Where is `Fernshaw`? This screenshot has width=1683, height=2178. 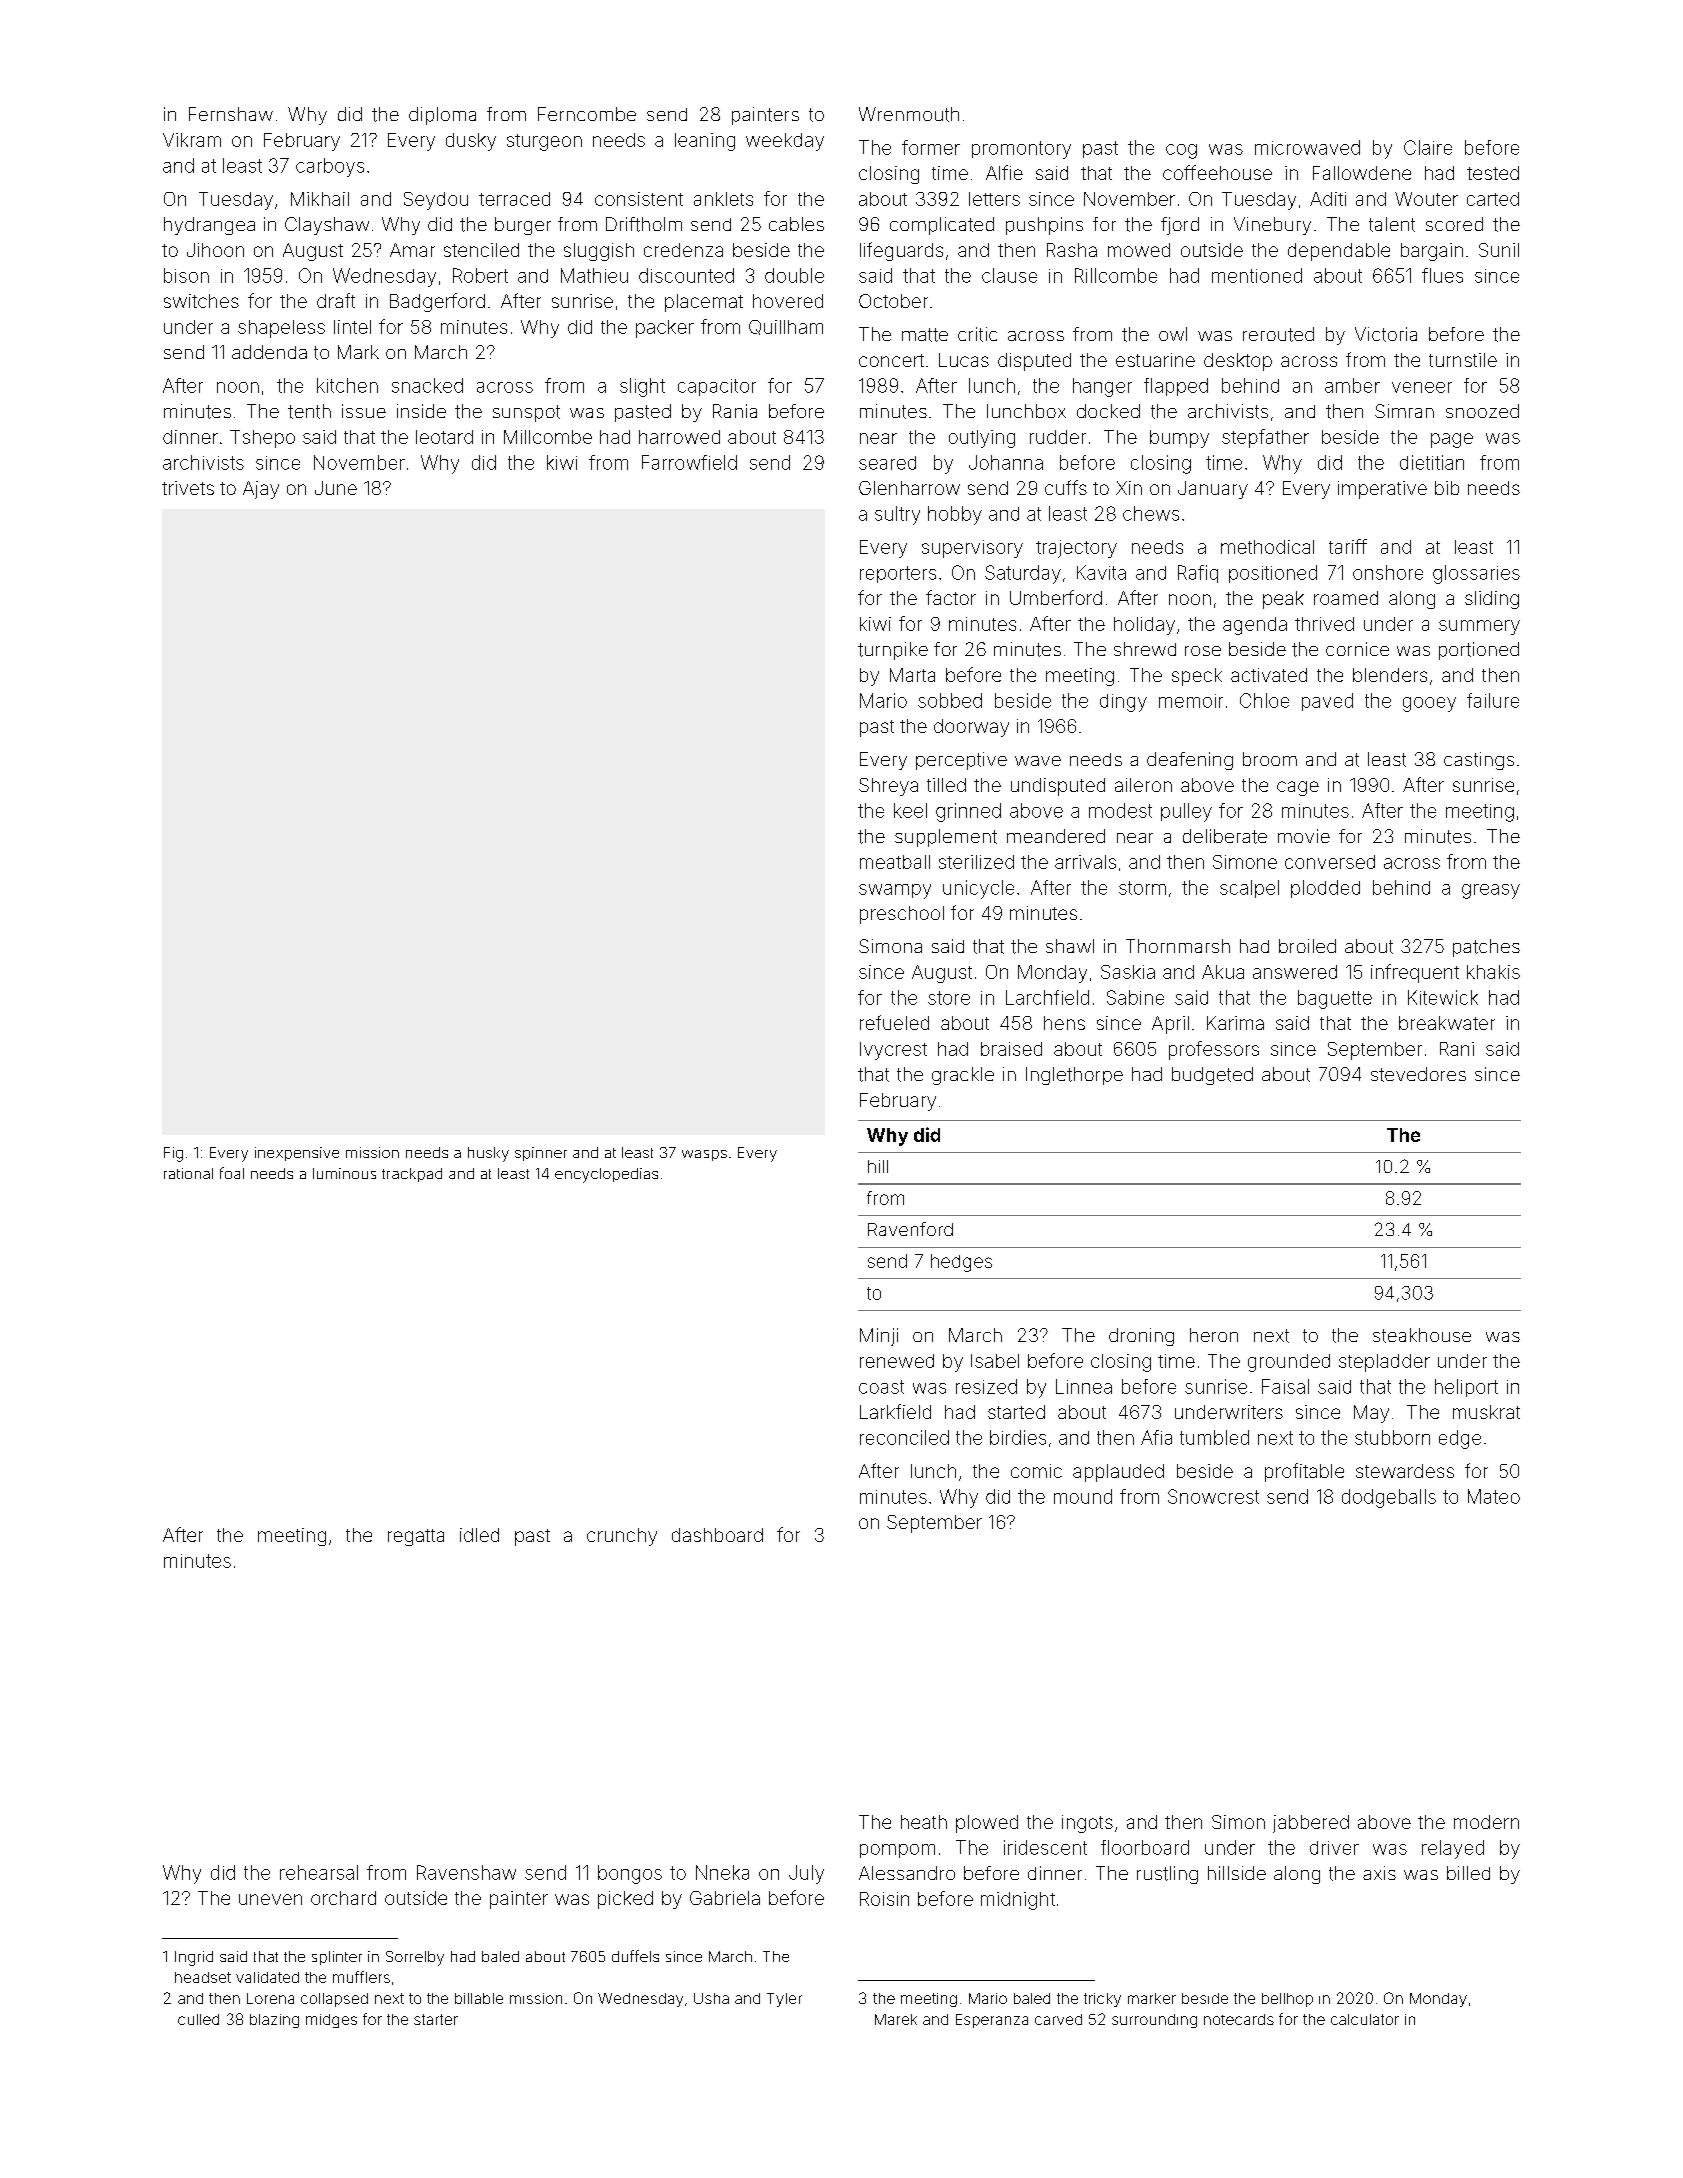 Fernshaw is located at coordinates (231, 114).
